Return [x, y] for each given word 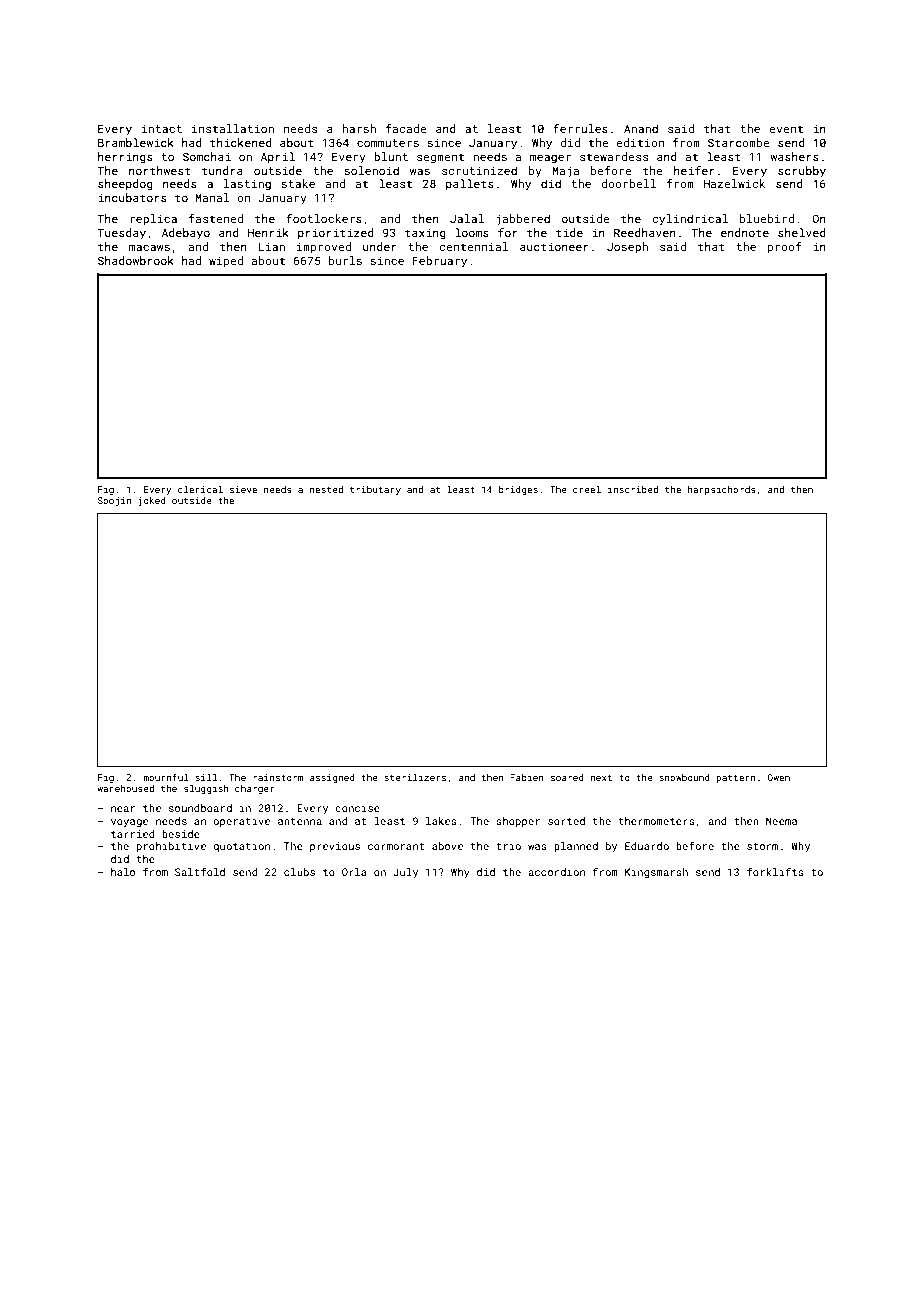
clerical [200, 489]
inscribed [633, 489]
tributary [375, 490]
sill [206, 777]
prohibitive [171, 847]
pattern [736, 779]
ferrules [580, 128]
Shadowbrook [136, 260]
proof [785, 248]
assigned [332, 778]
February [439, 262]
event [786, 129]
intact [162, 128]
